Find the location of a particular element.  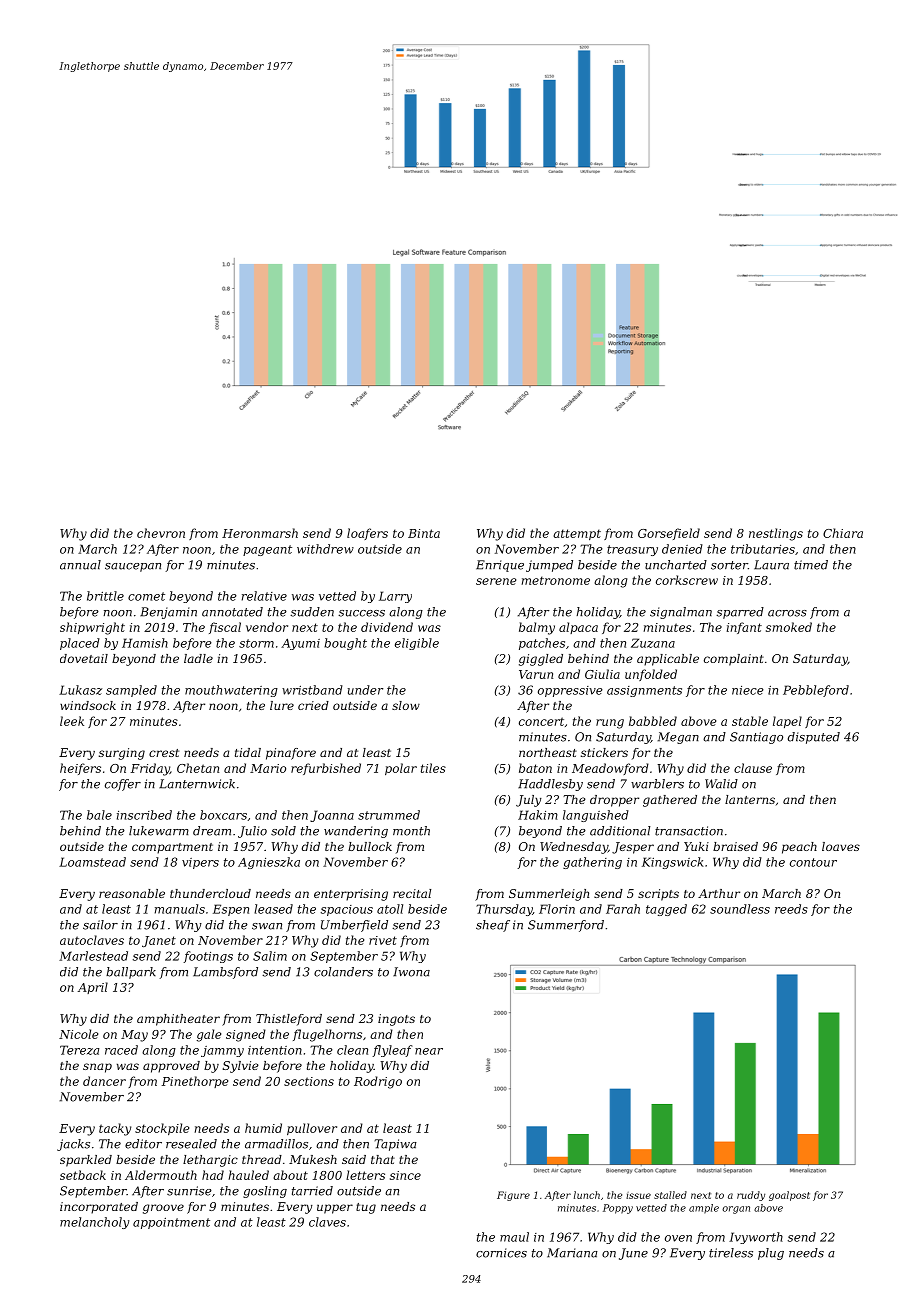

ballpark is located at coordinates (131, 973).
